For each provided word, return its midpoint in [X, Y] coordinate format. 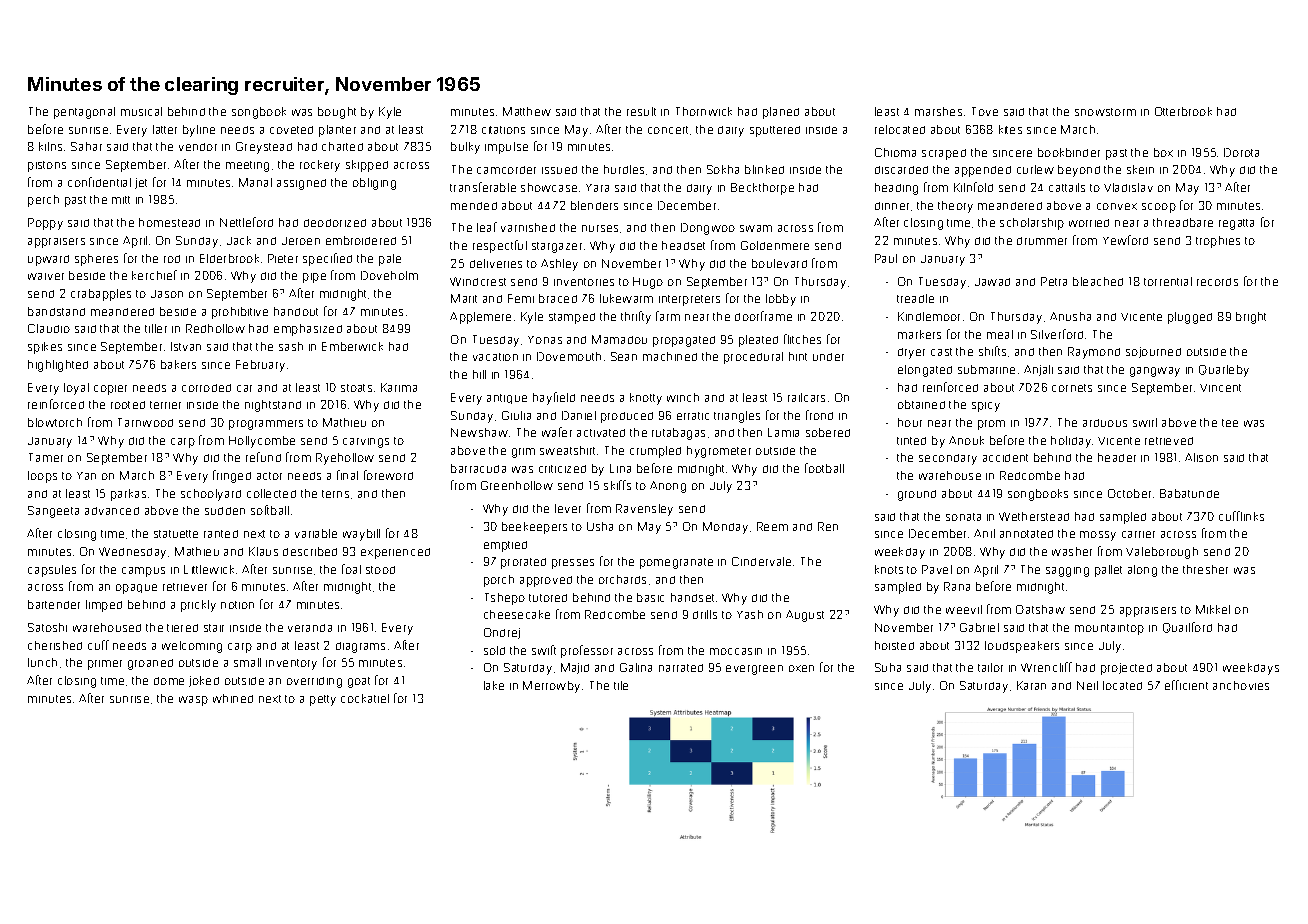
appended [983, 171]
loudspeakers [1022, 647]
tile [621, 685]
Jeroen [301, 241]
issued [559, 170]
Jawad [992, 282]
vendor [198, 147]
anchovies [1241, 685]
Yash [750, 614]
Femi [521, 298]
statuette [176, 534]
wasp [193, 701]
